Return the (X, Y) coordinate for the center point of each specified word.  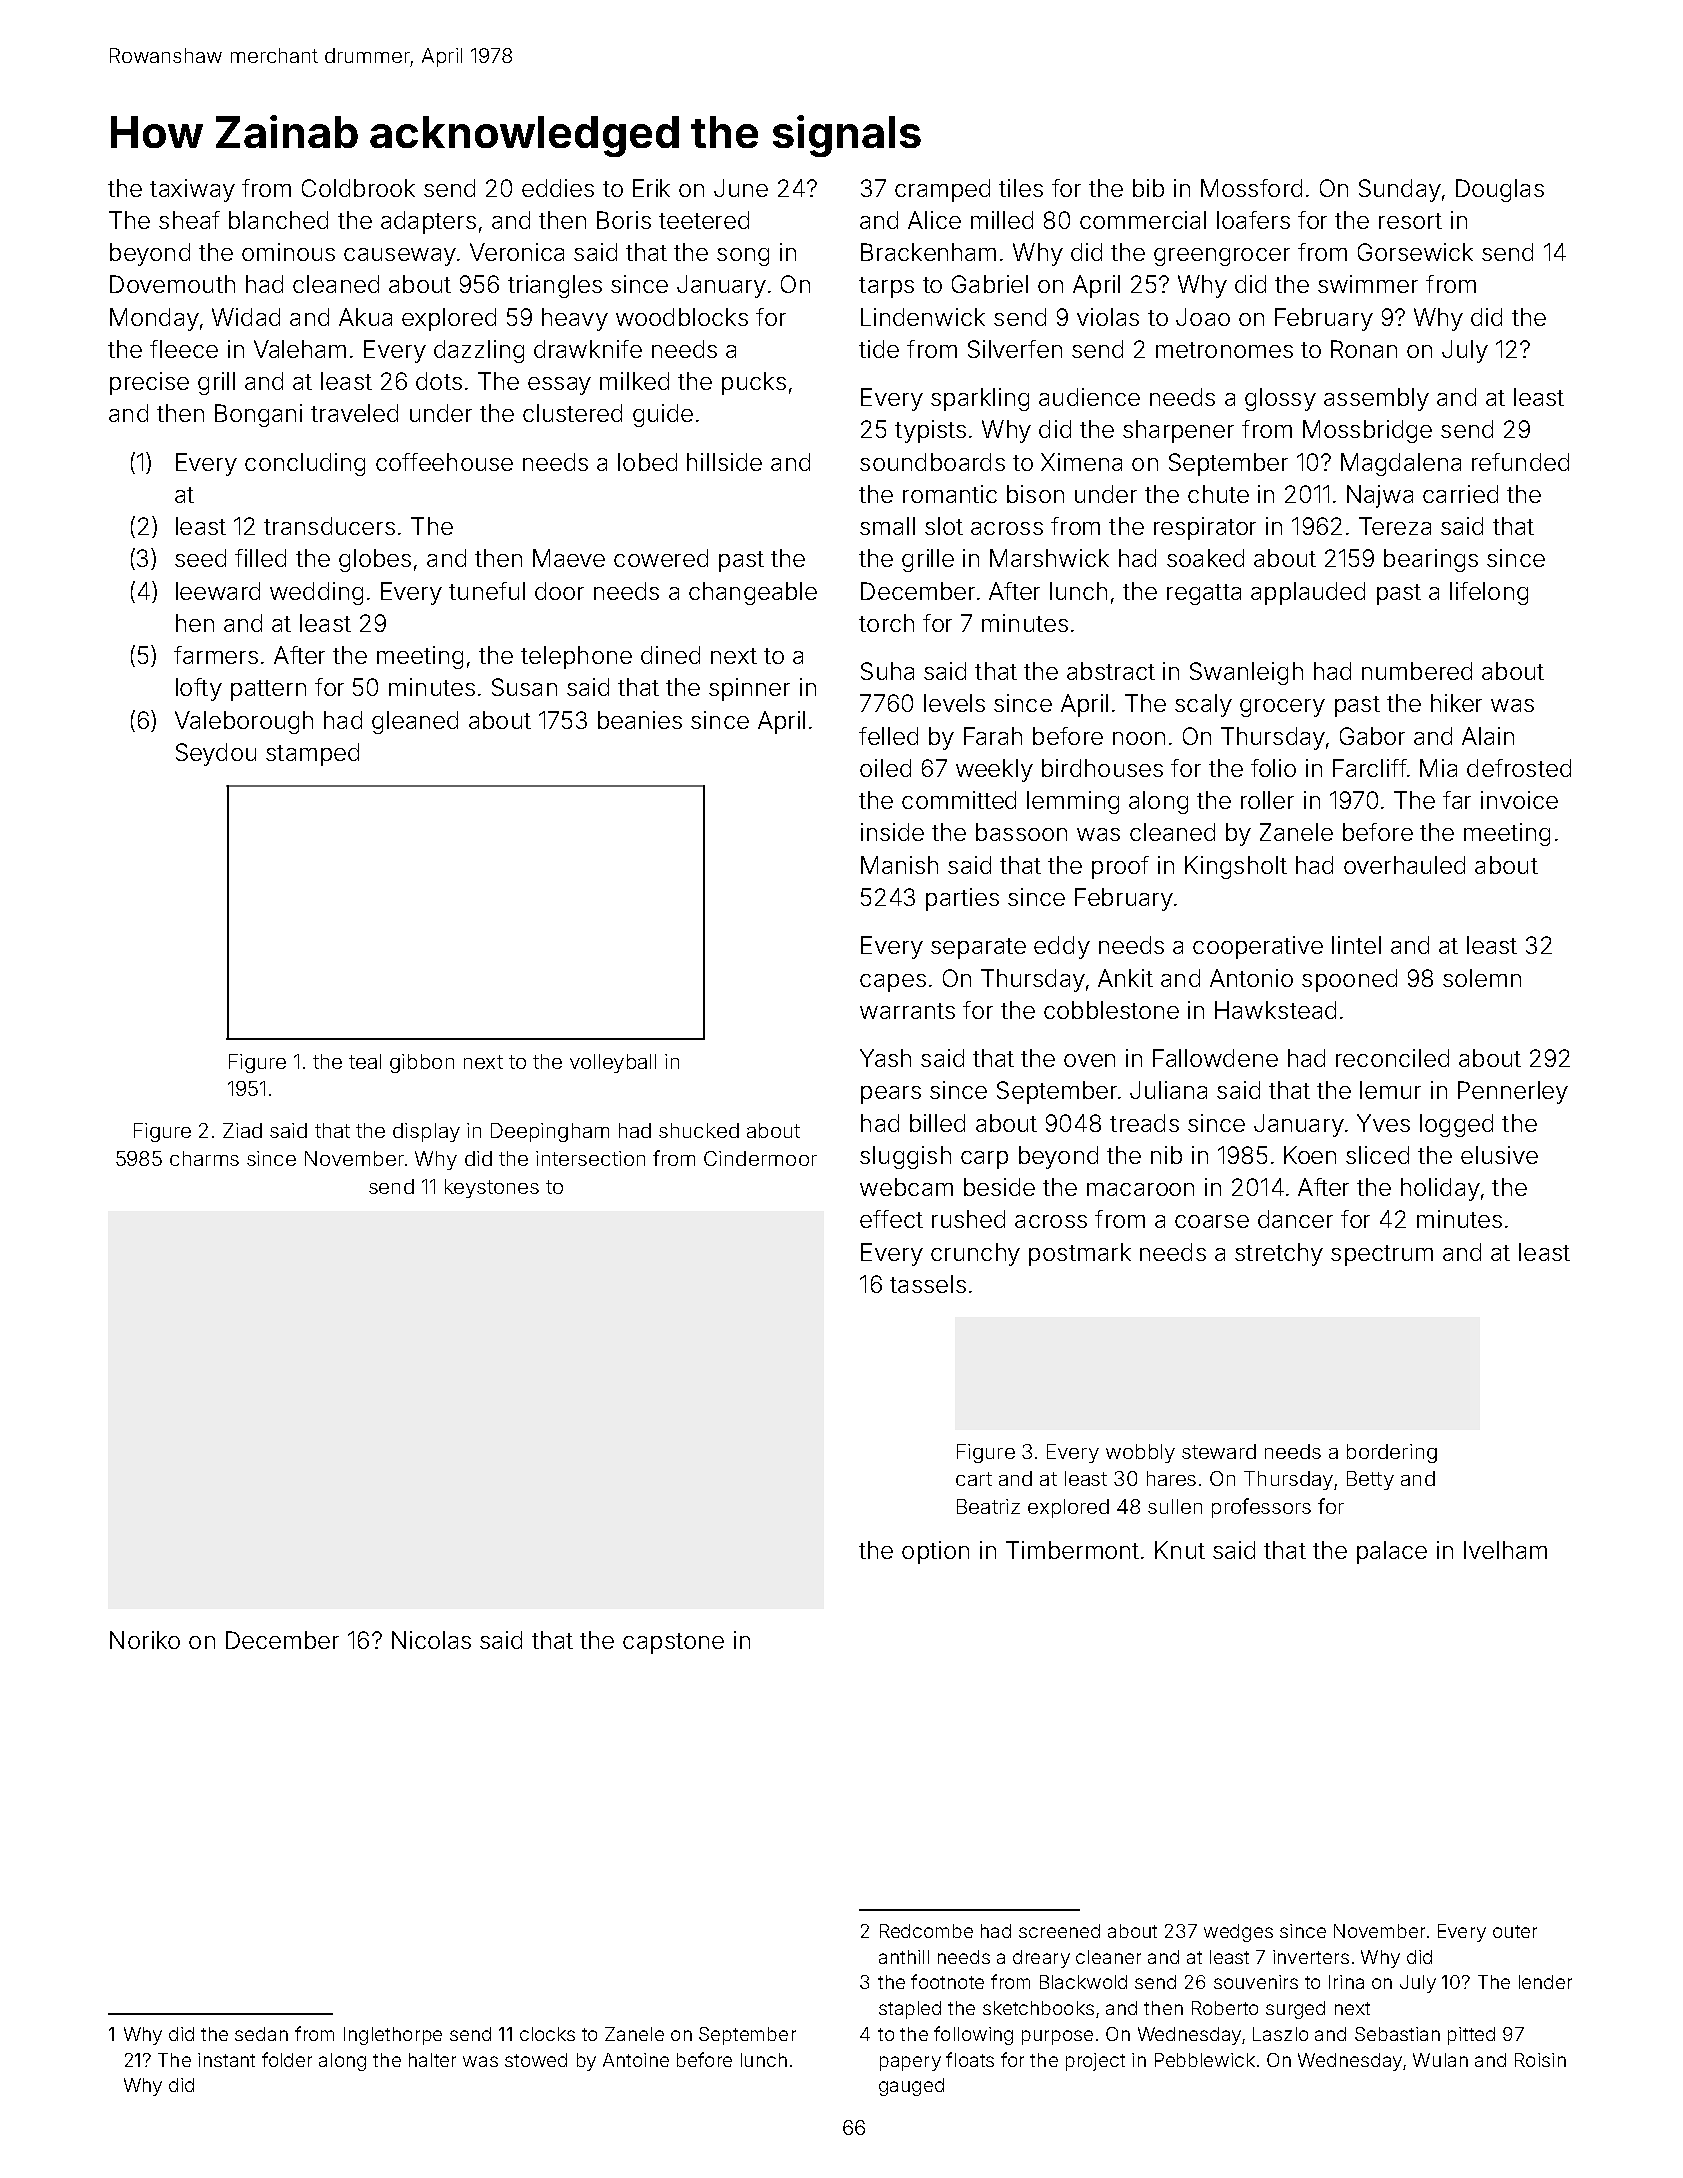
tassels (928, 1284)
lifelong (1489, 593)
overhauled (1404, 865)
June (741, 188)
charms (204, 1158)
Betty (1370, 1480)
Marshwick (1049, 558)
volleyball (613, 1063)
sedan (261, 2034)
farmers (216, 655)
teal (365, 1061)
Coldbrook (358, 188)
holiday (1440, 1189)
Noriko (145, 1640)
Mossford (1251, 188)
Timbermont (1072, 1550)
